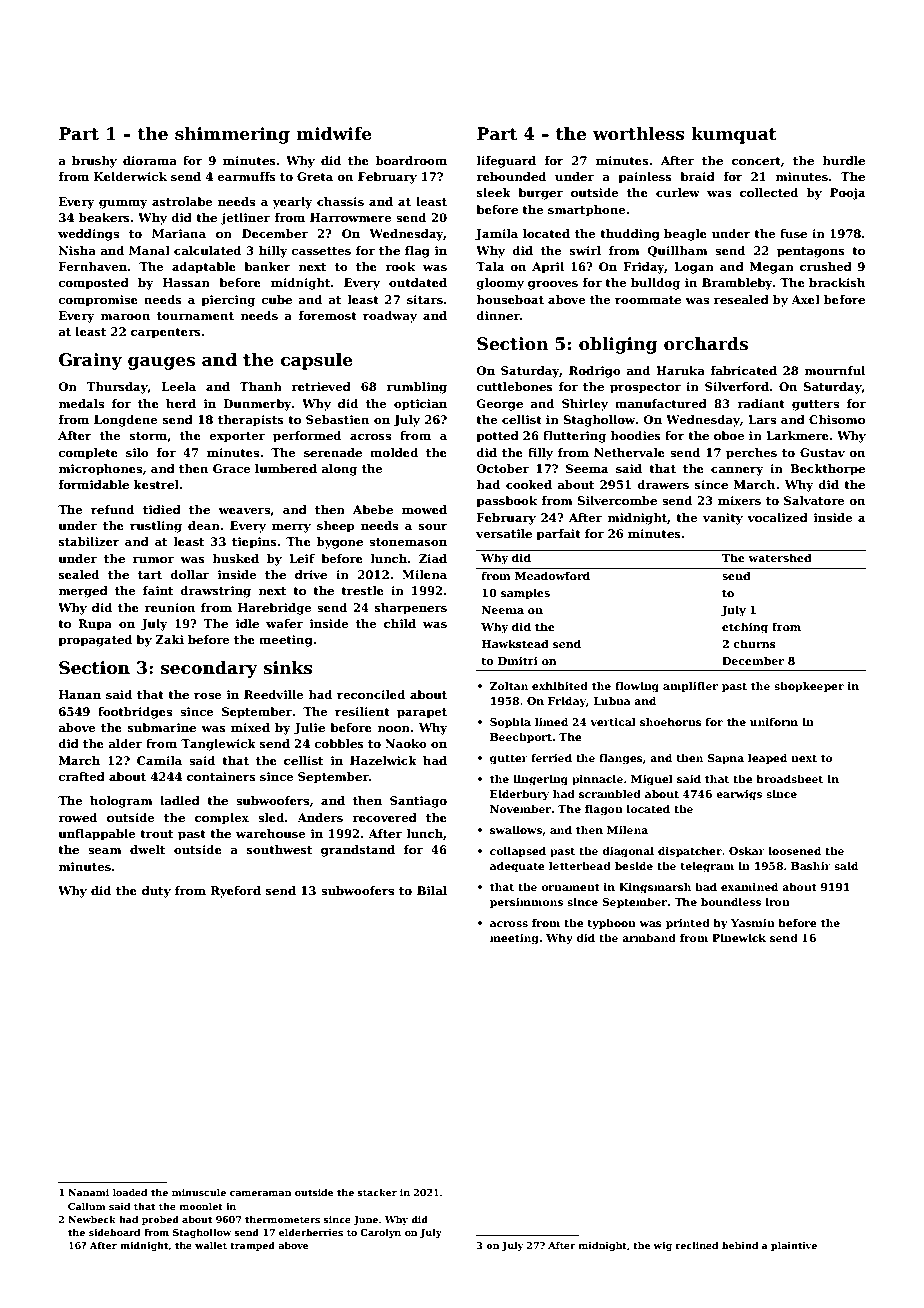  I want to click on letterhead, so click(580, 866).
